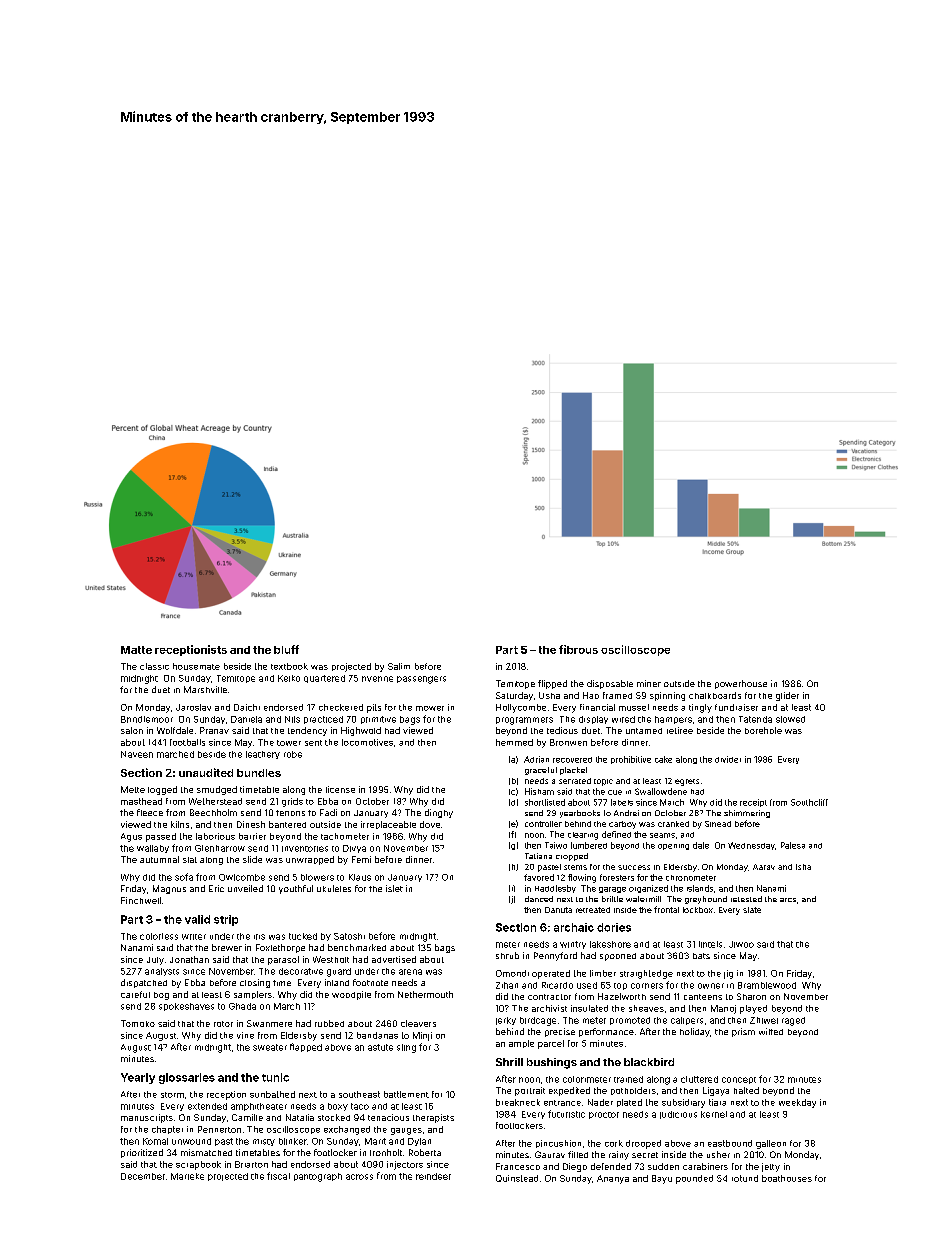  I want to click on holiday, so click(695, 1032).
